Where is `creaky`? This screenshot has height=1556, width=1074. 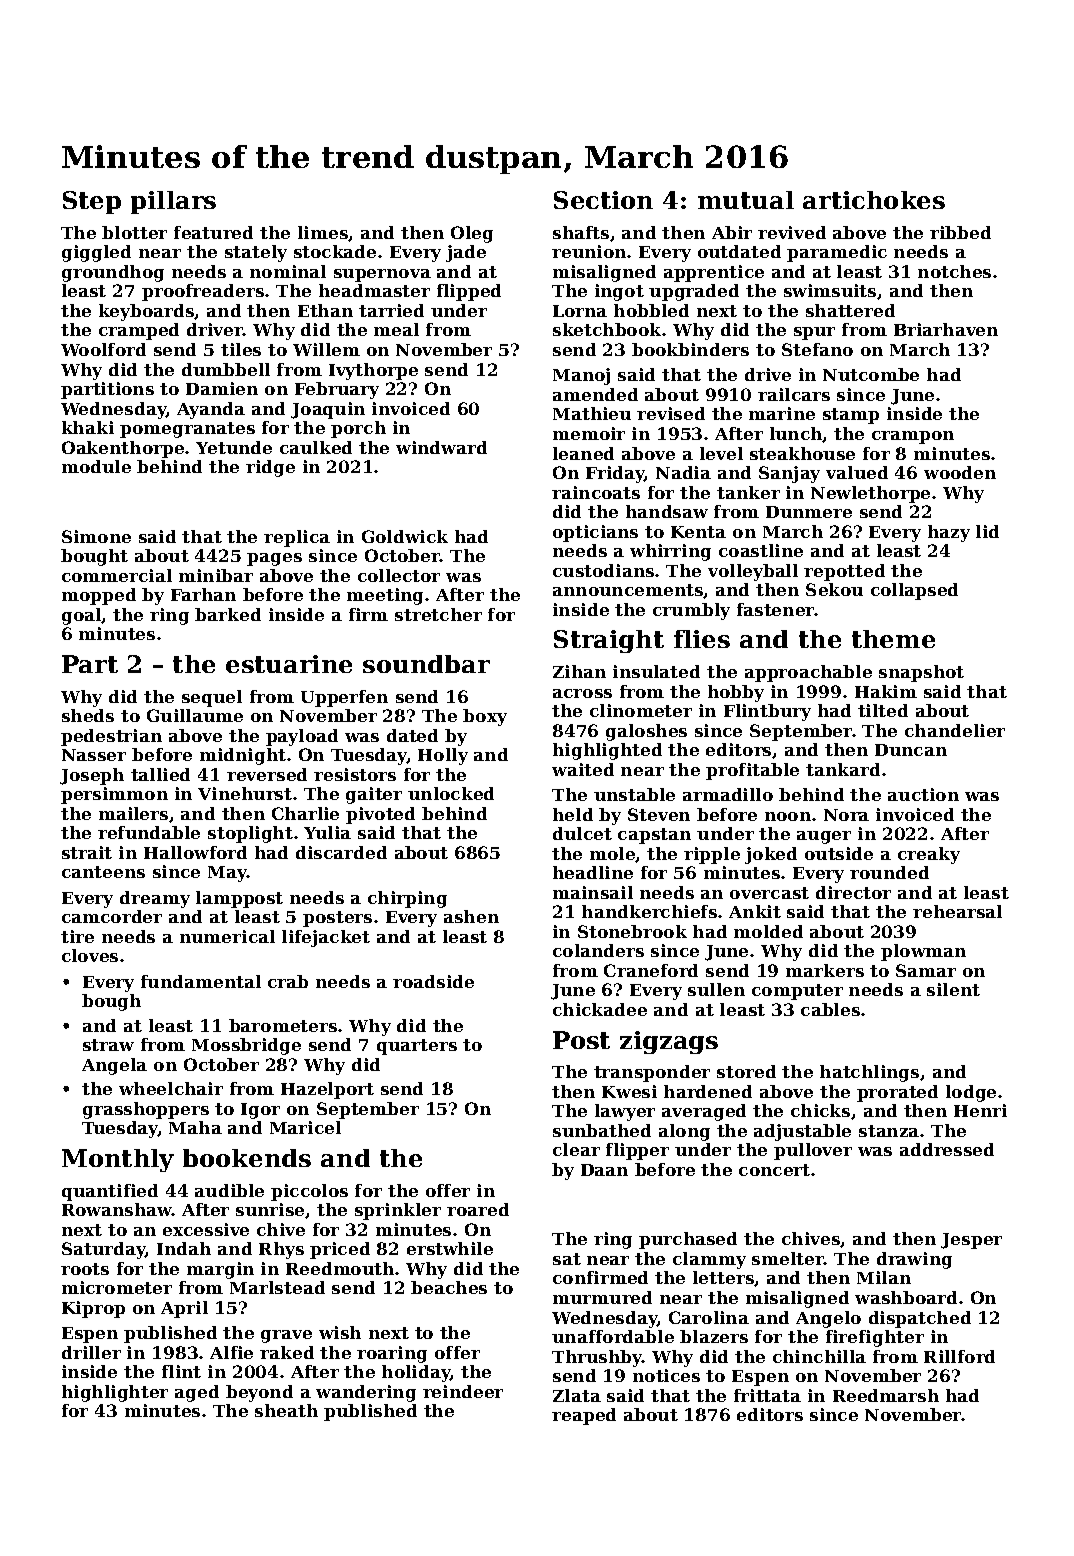
creaky is located at coordinates (929, 855).
